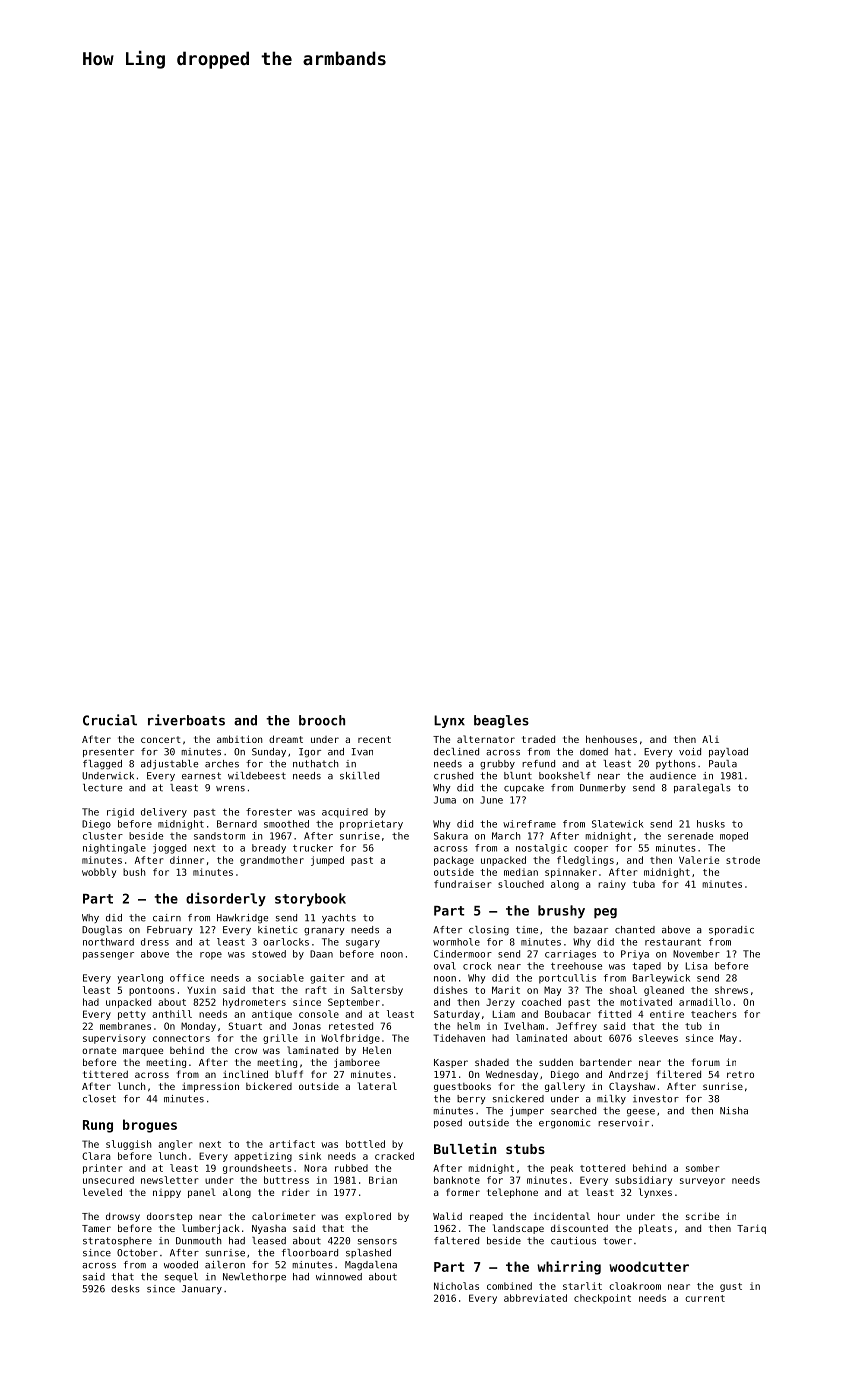  I want to click on impression, so click(210, 1087).
